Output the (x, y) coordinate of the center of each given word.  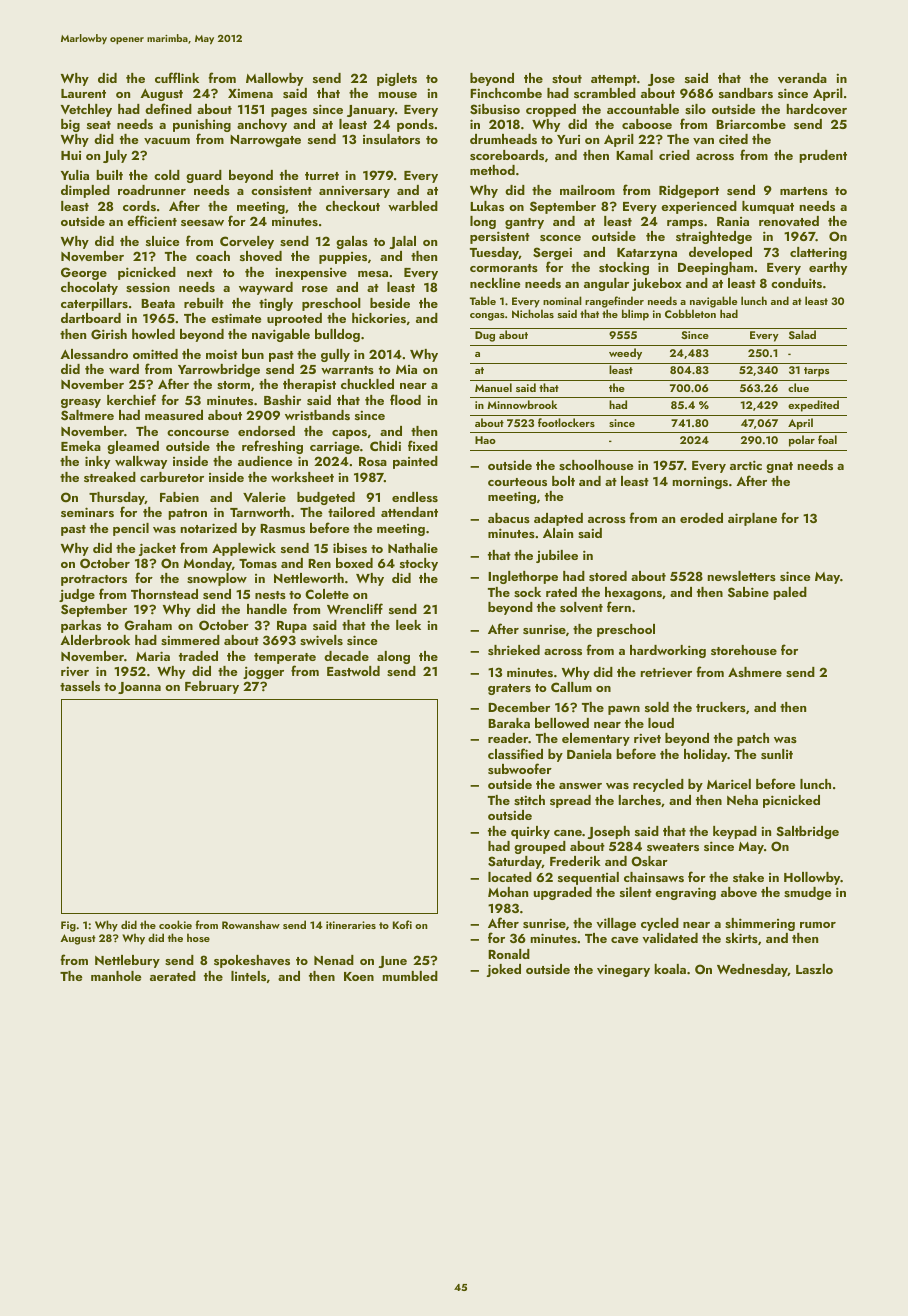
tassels (80, 686)
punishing (202, 126)
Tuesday (494, 253)
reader (508, 738)
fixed (423, 445)
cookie (175, 924)
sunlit (777, 754)
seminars (87, 512)
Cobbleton (690, 313)
